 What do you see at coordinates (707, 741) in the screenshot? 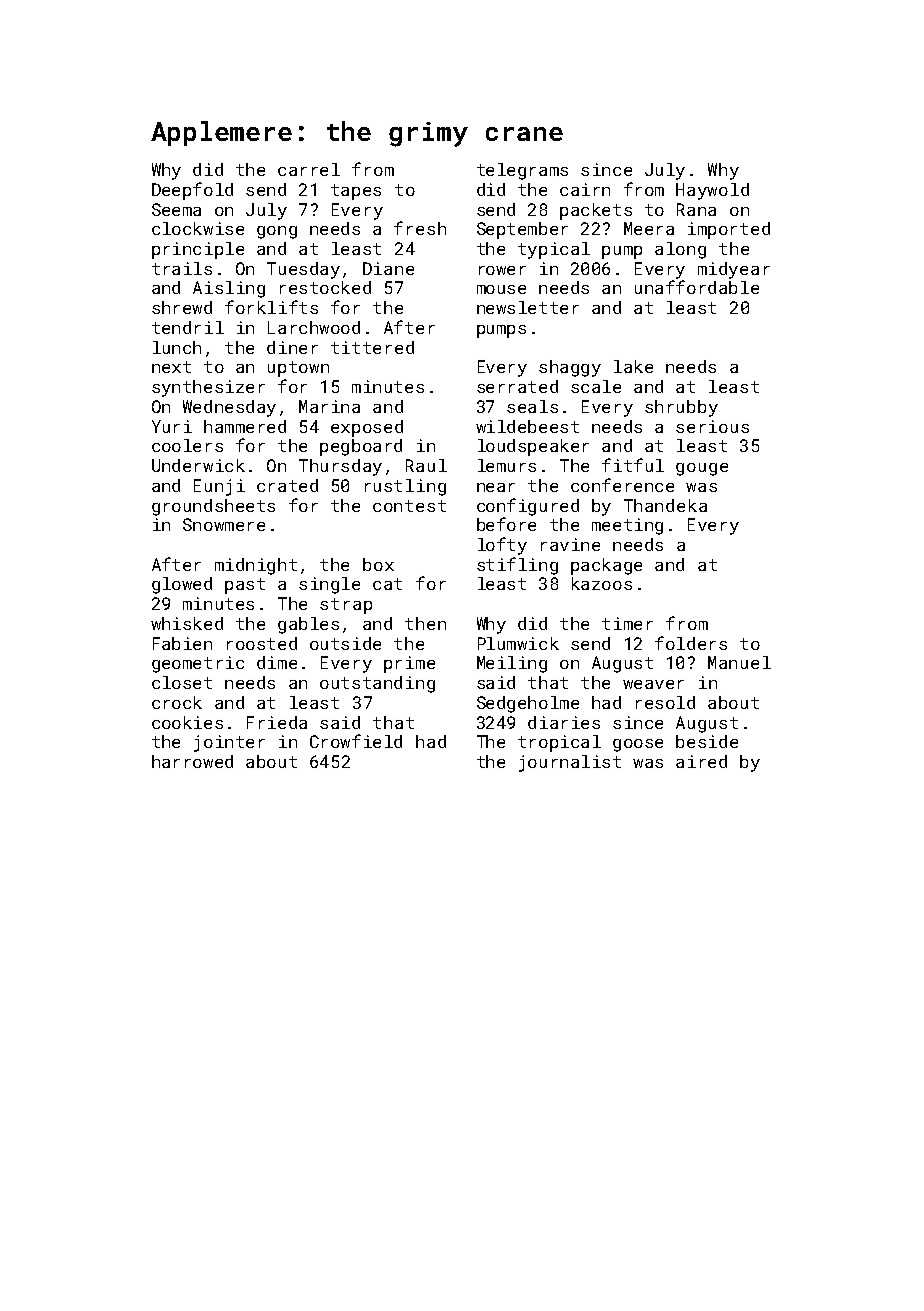
I see `beside` at bounding box center [707, 741].
